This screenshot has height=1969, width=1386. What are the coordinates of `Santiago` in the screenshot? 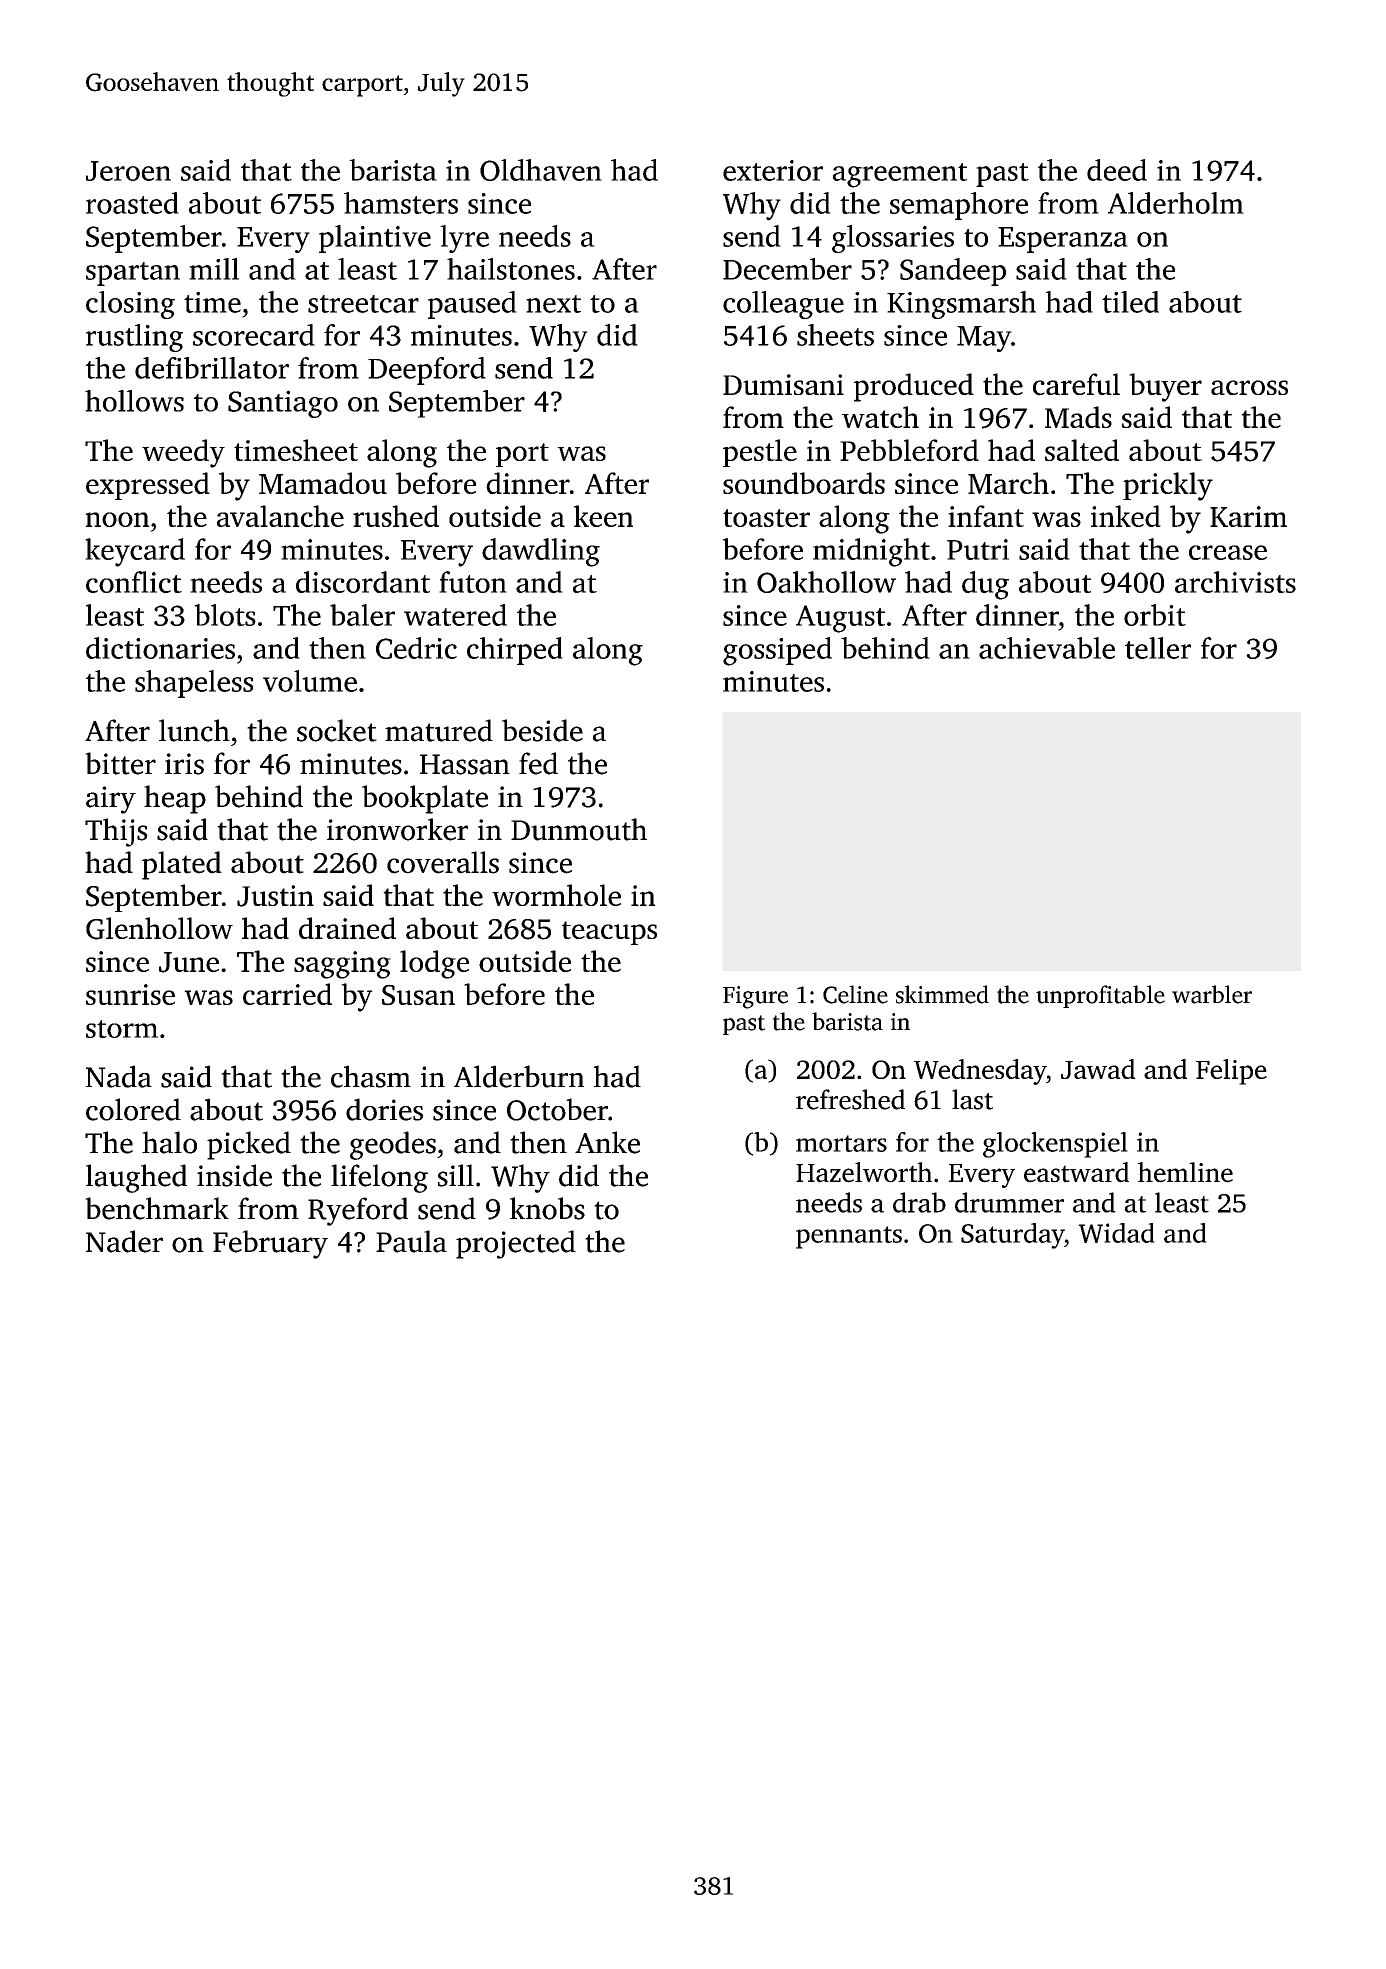 It's located at (283, 404).
